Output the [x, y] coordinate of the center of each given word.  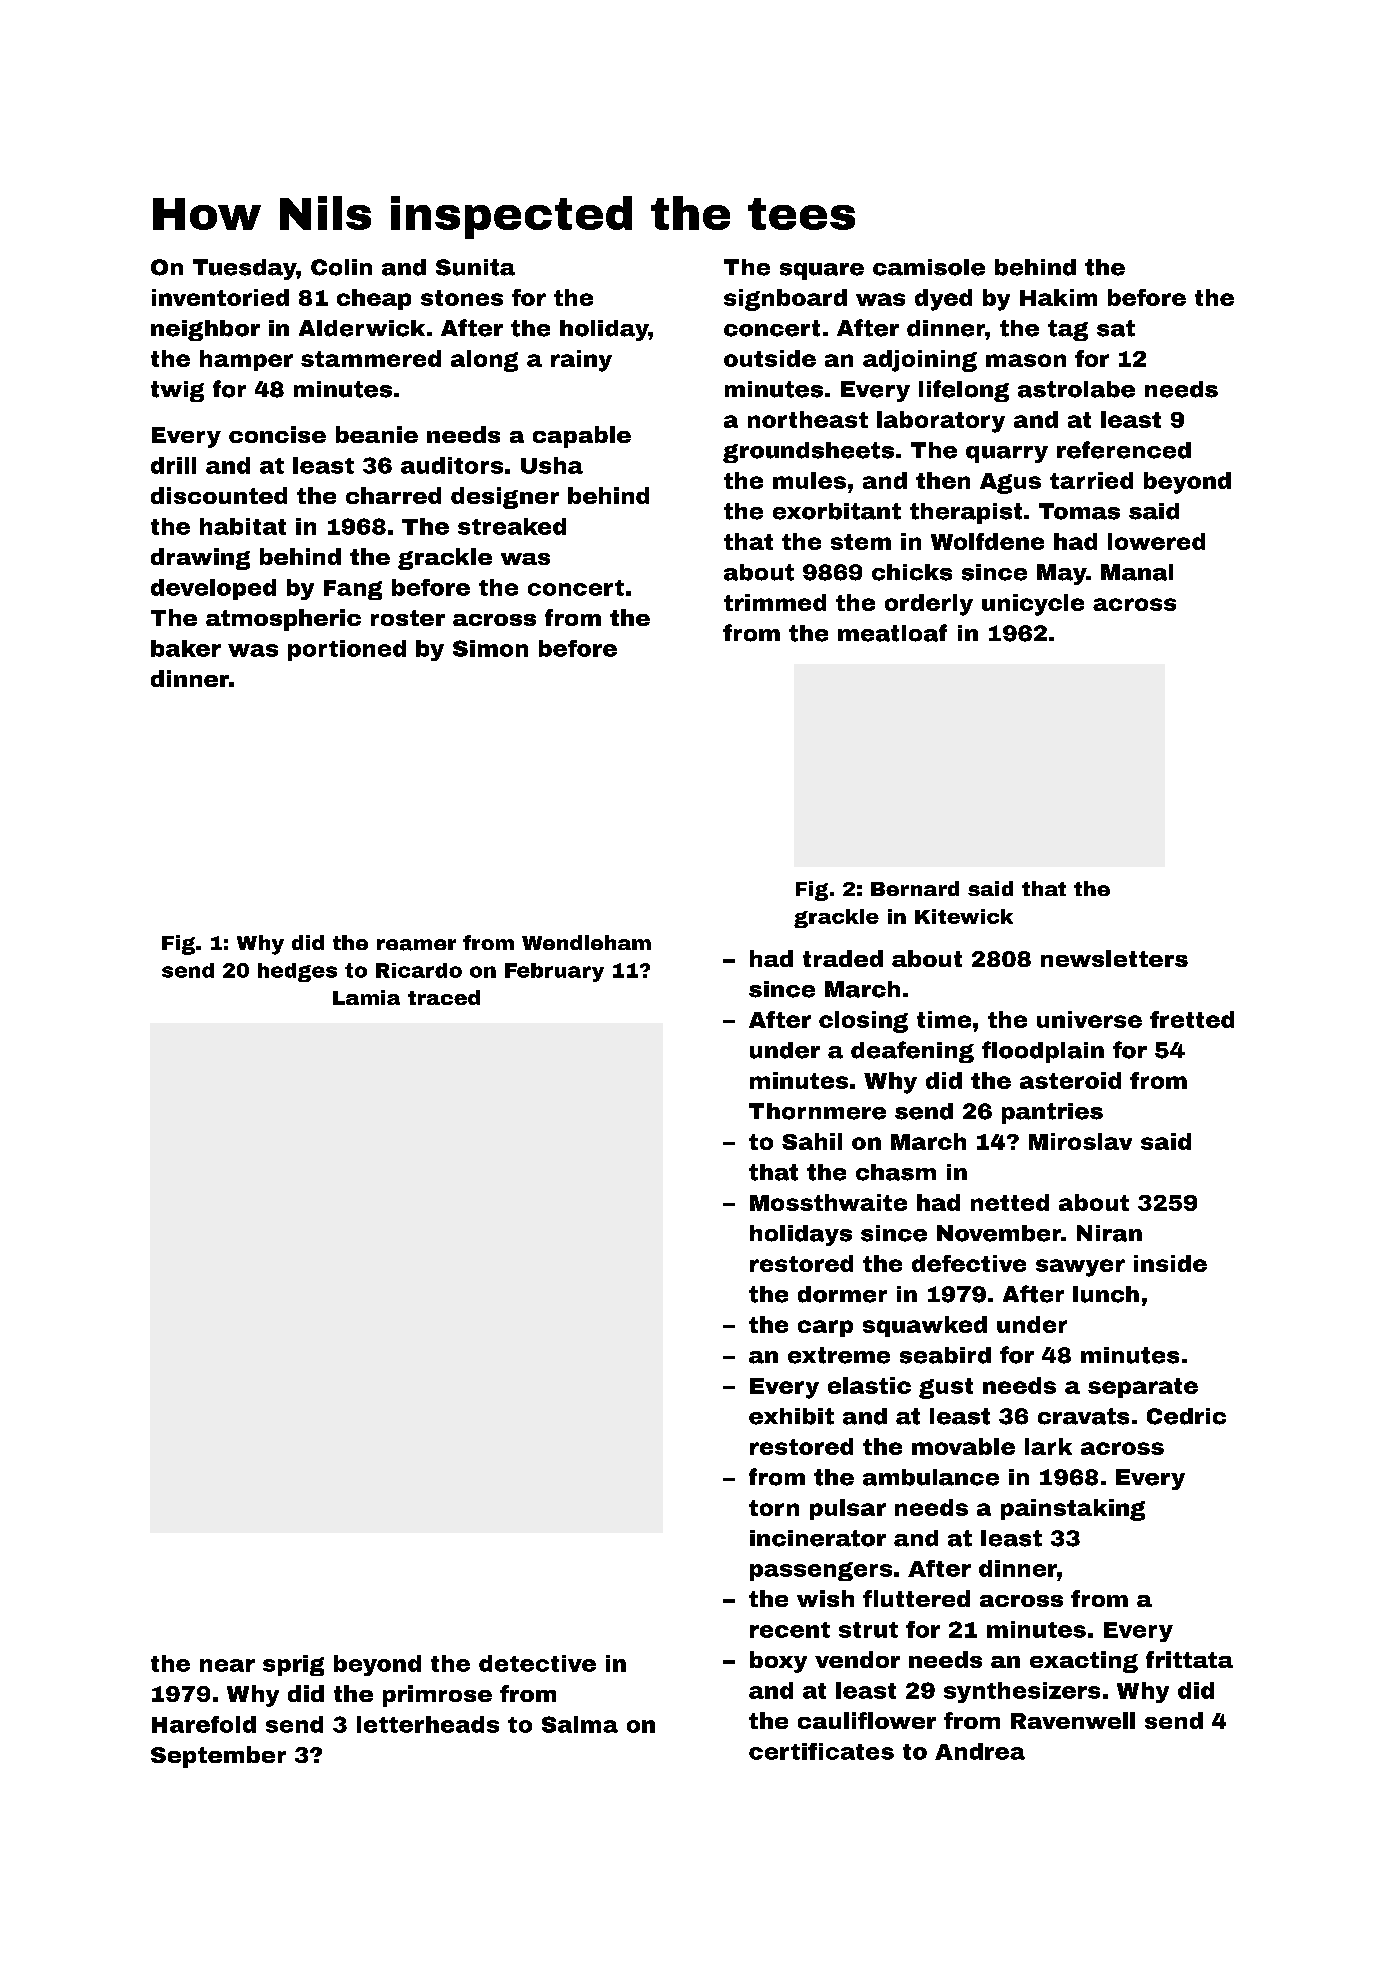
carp [825, 1328]
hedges [297, 972]
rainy [581, 361]
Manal [1137, 572]
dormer [842, 1294]
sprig [293, 1665]
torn [774, 1508]
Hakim [1058, 297]
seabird [945, 1355]
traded [843, 958]
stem [861, 542]
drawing [200, 559]
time [944, 1019]
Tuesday [245, 269]
